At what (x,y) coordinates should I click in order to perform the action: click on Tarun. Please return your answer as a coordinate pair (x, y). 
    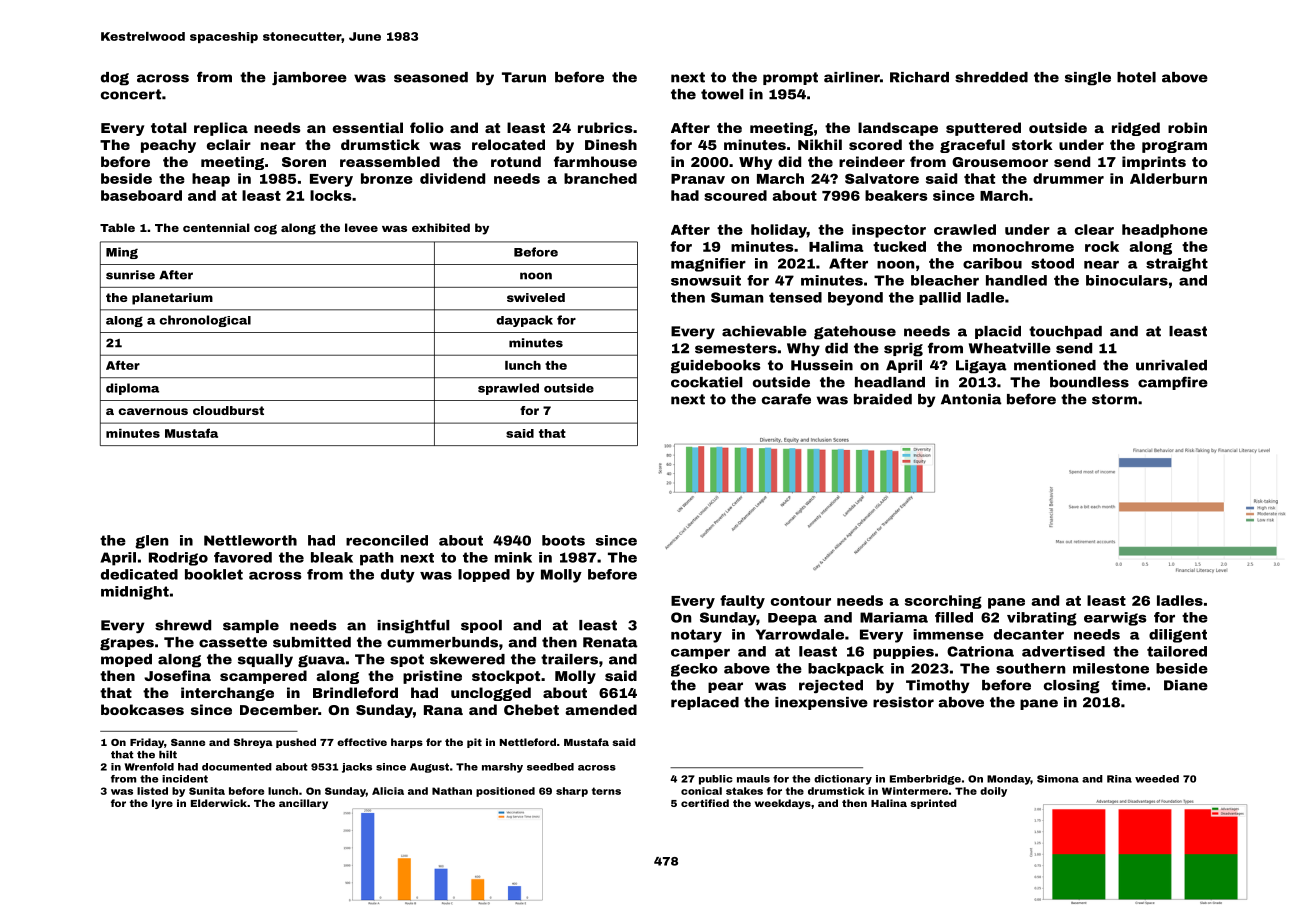
    Looking at the image, I should click on (524, 77).
